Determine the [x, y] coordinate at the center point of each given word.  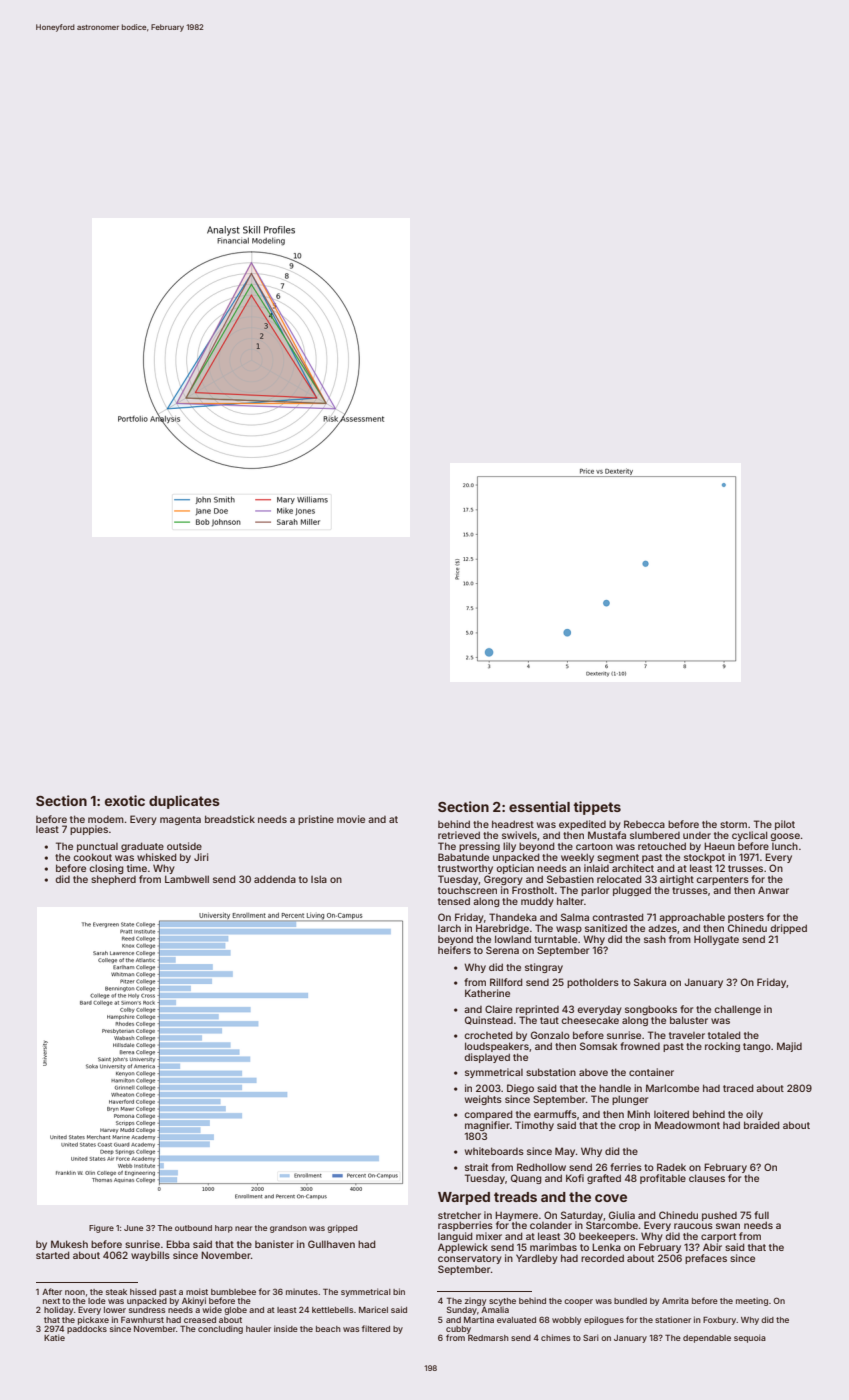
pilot [785, 825]
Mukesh [69, 1244]
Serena [502, 950]
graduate [142, 847]
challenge [737, 1010]
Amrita [675, 1301]
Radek [671, 1167]
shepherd [113, 880]
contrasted [618, 917]
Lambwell [187, 879]
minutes [302, 1292]
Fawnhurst [142, 1319]
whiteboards [494, 1151]
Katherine [487, 993]
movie [351, 819]
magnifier [487, 1126]
